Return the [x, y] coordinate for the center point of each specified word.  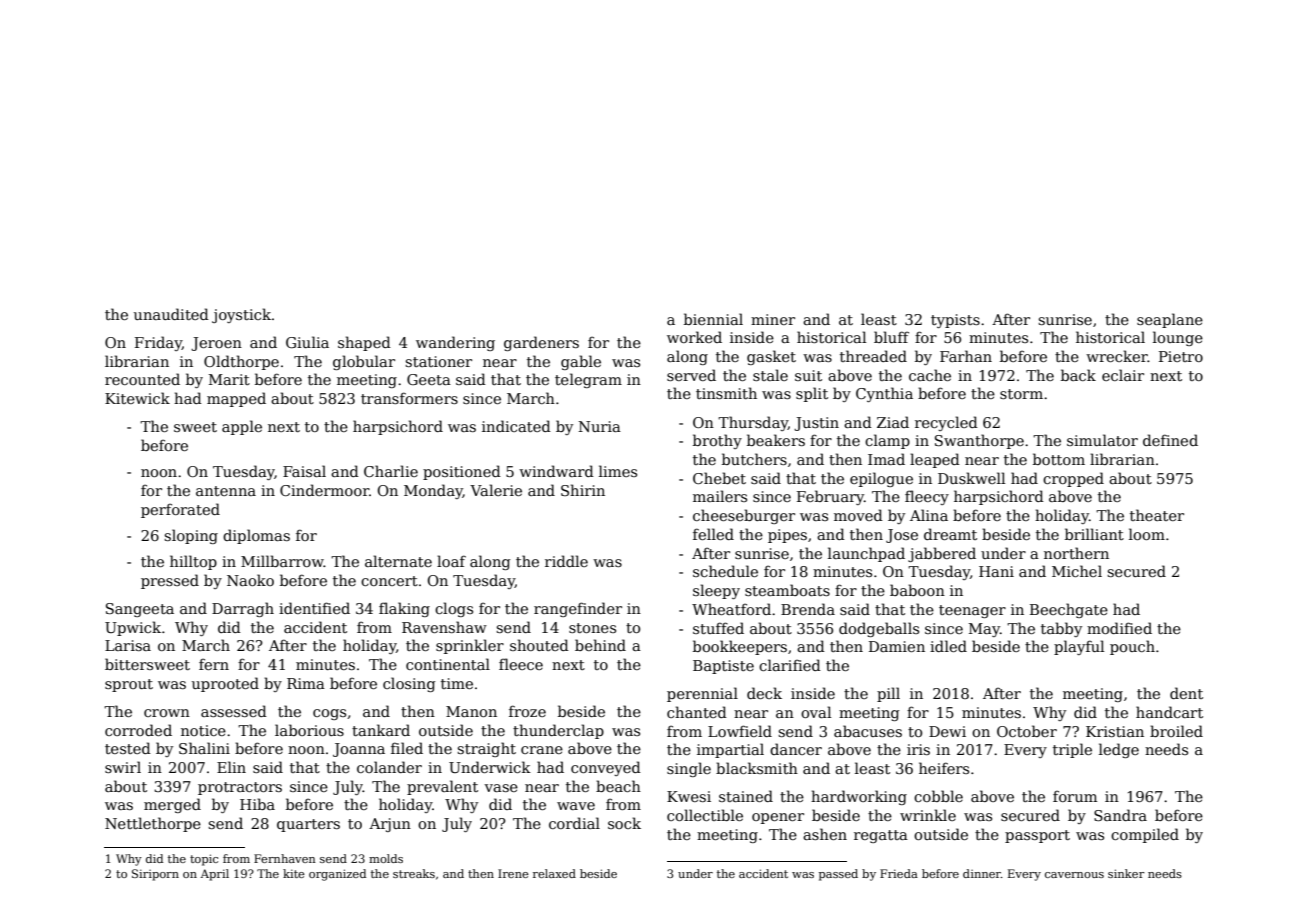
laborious [309, 730]
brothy [717, 441]
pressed [170, 581]
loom [1147, 534]
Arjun [390, 825]
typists [955, 321]
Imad [886, 459]
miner [773, 319]
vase [501, 788]
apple [242, 427]
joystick [241, 315]
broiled [1176, 731]
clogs [454, 609]
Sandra [1120, 815]
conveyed [606, 768]
